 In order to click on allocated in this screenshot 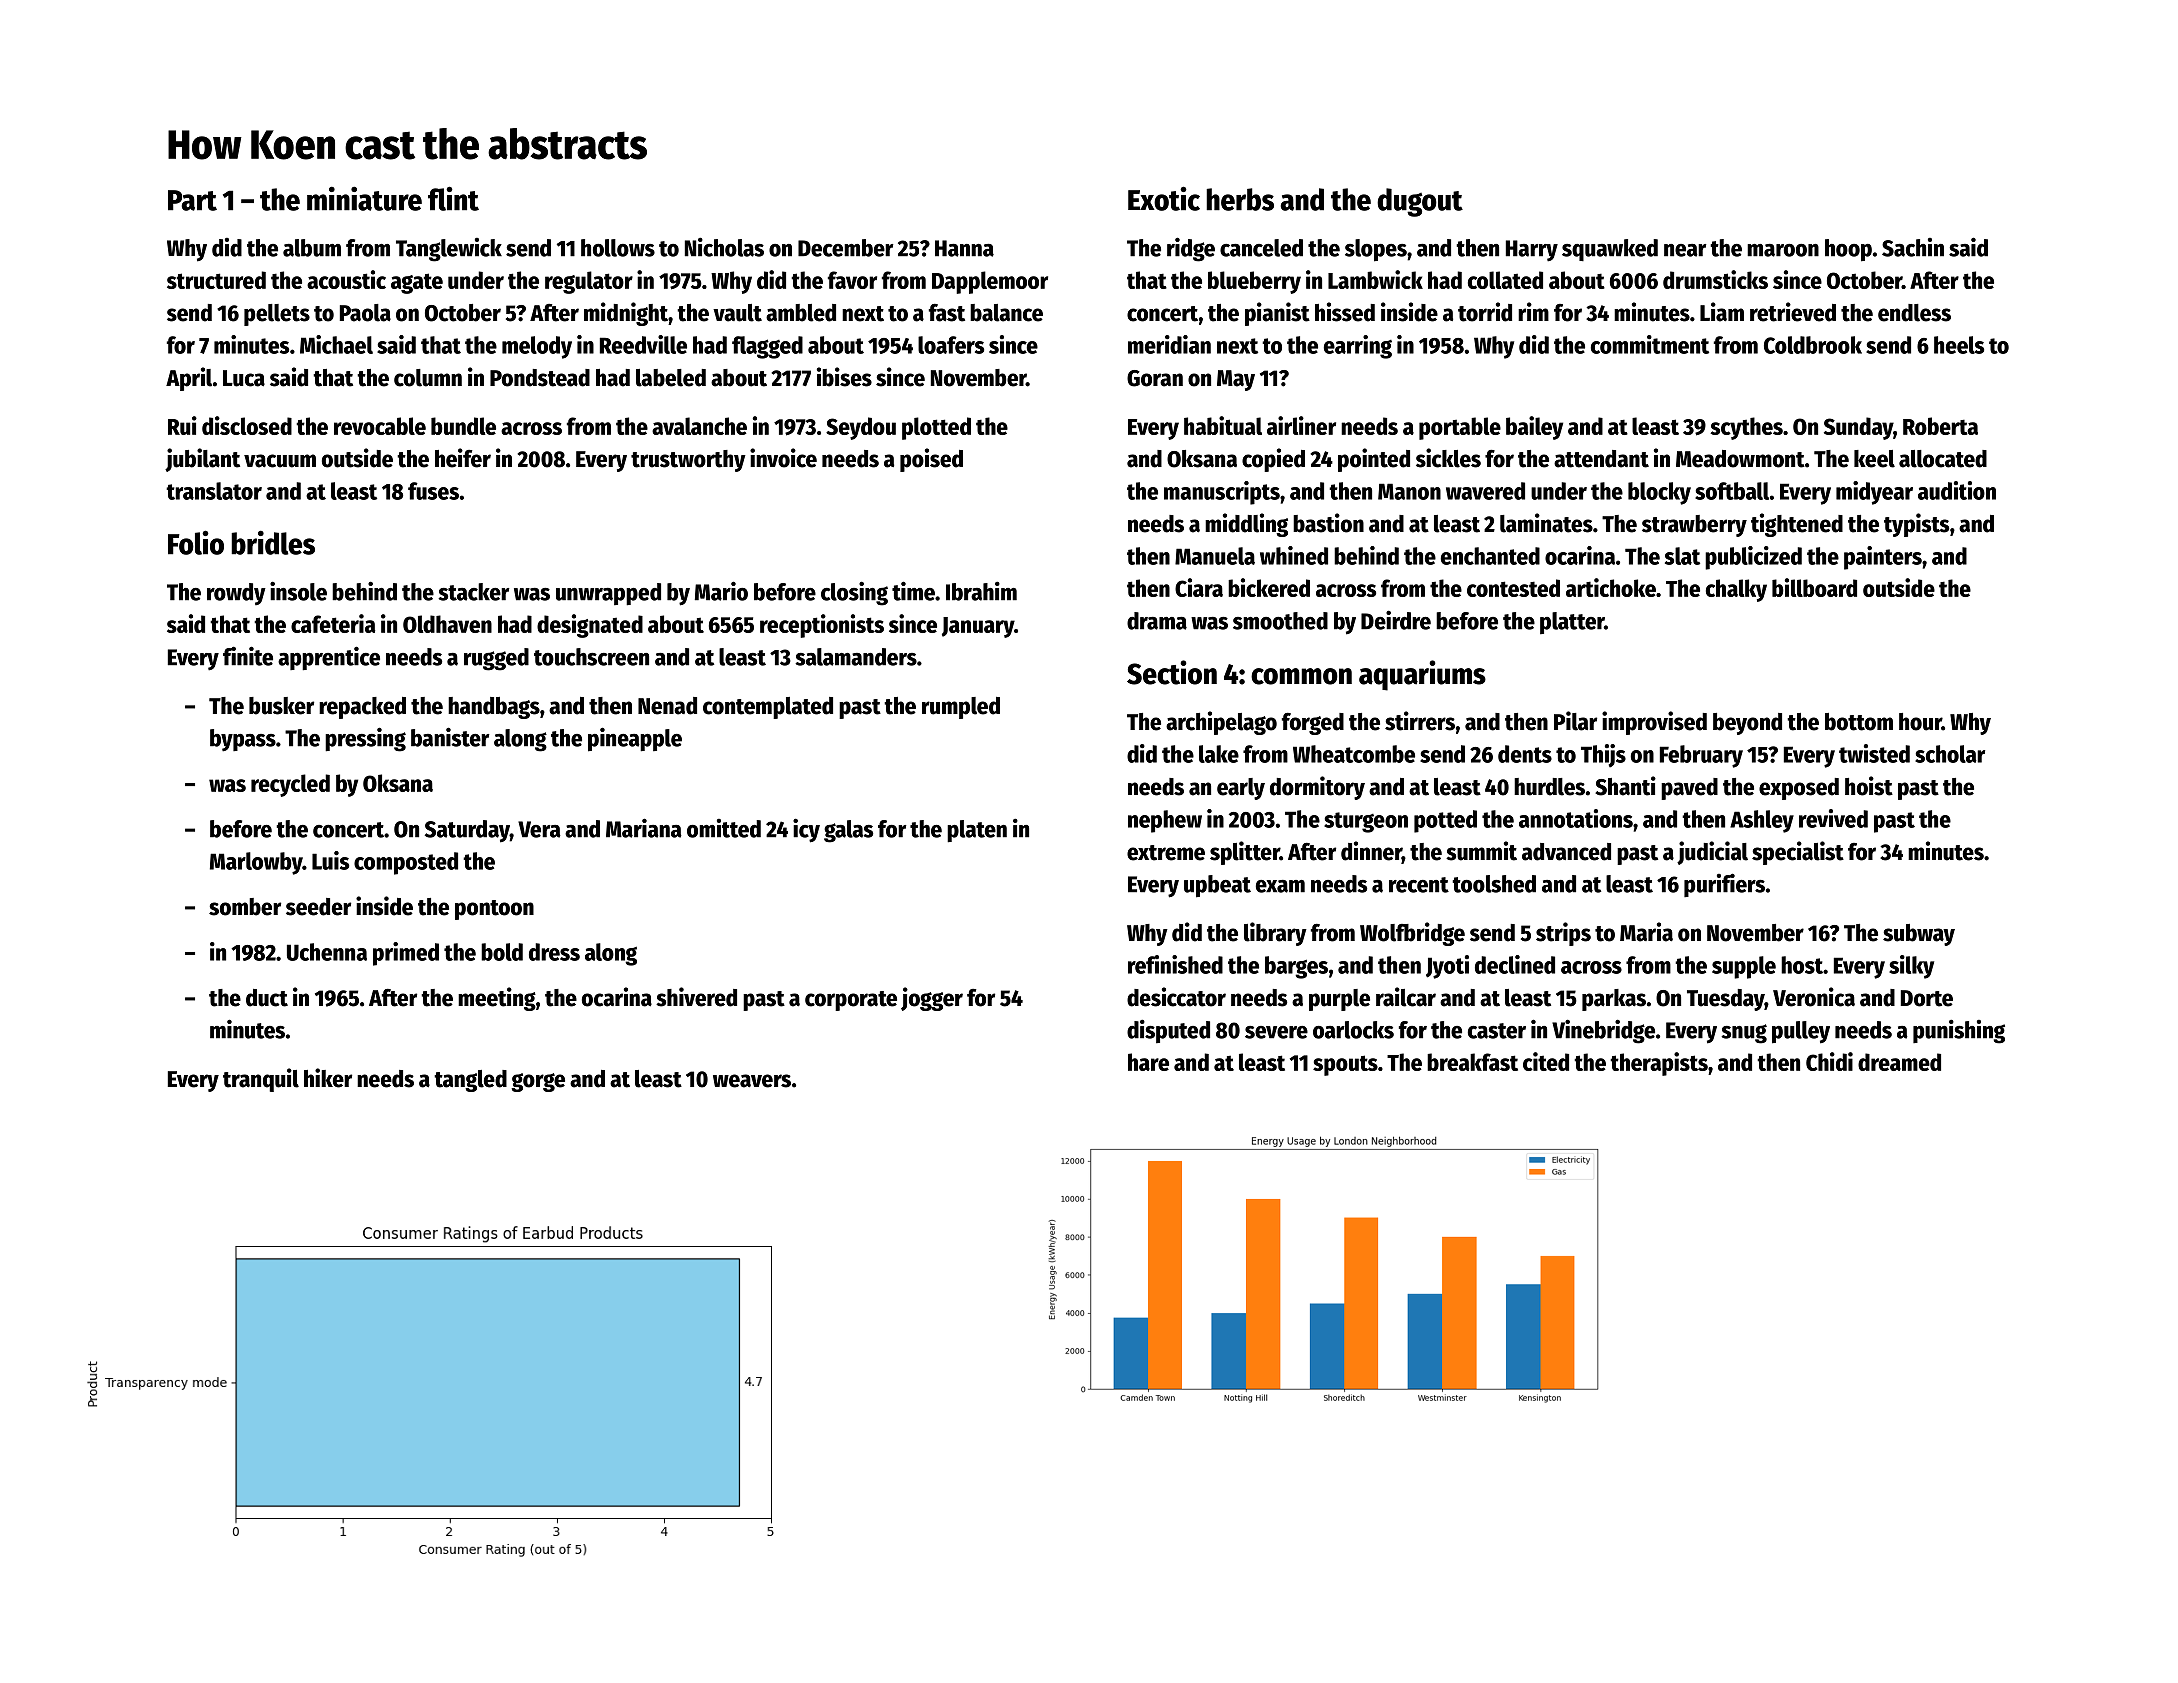, I will do `click(1943, 459)`.
